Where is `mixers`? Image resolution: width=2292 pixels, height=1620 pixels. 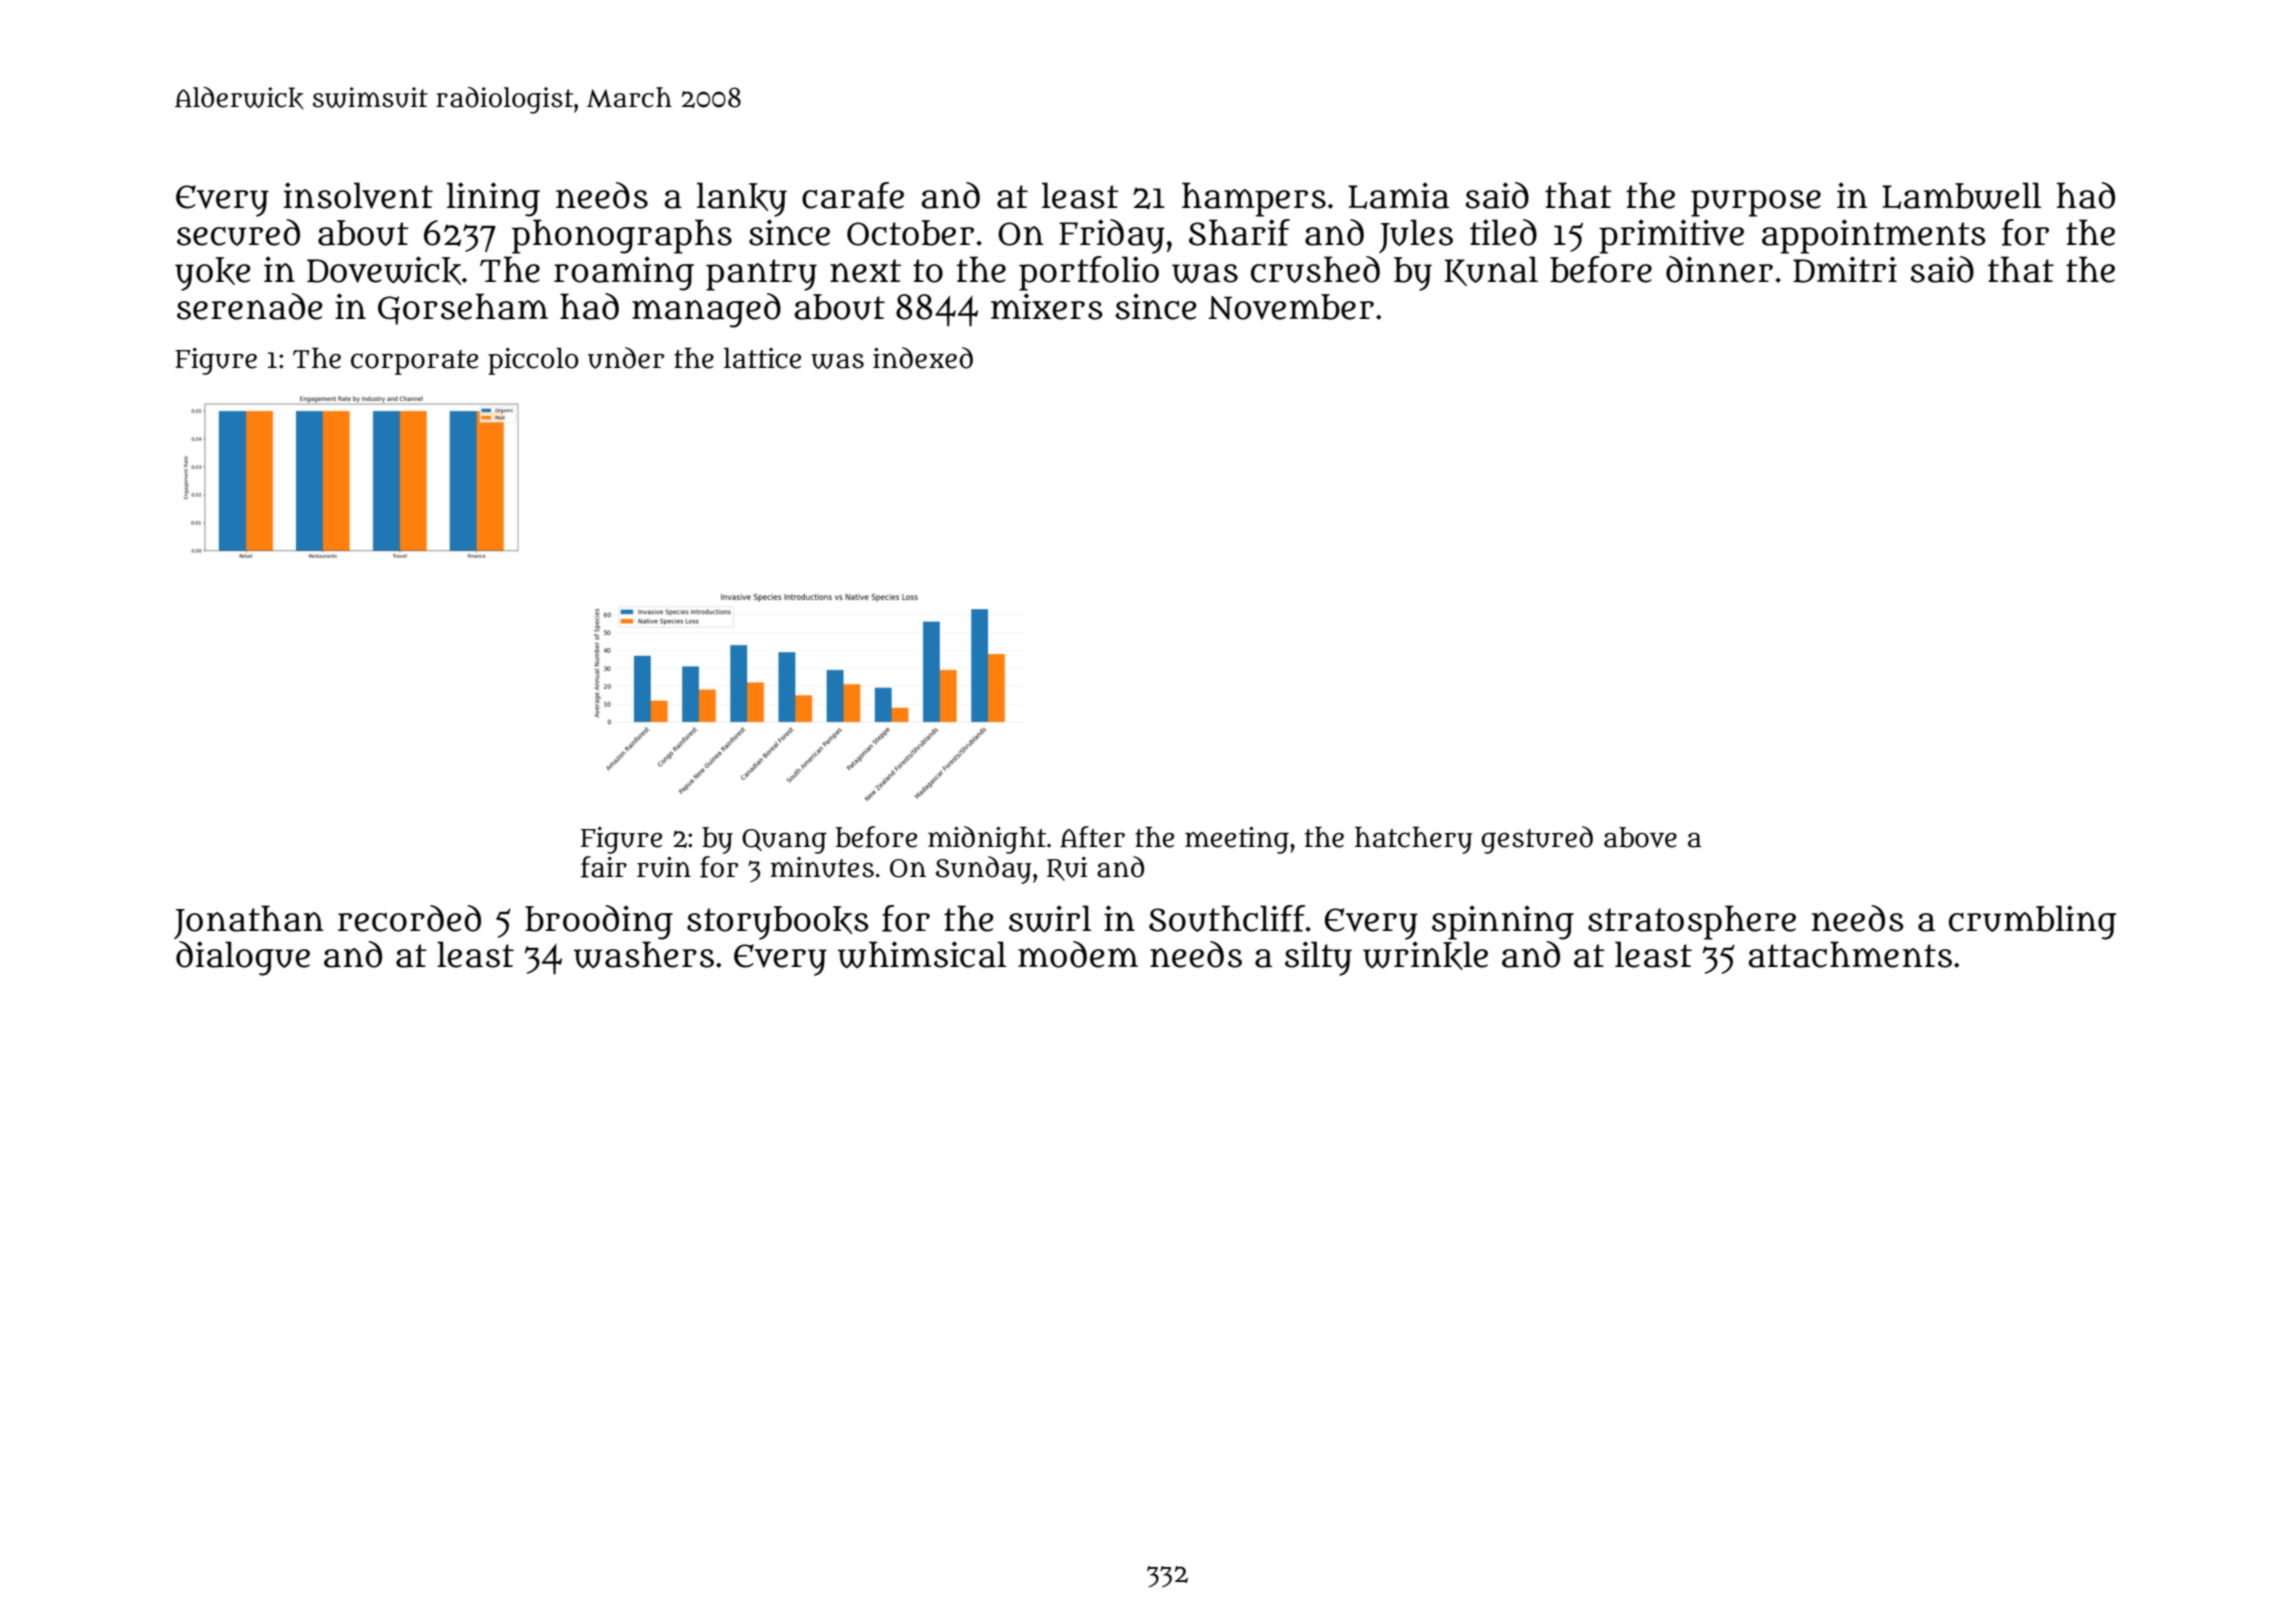 mixers is located at coordinates (1047, 306).
